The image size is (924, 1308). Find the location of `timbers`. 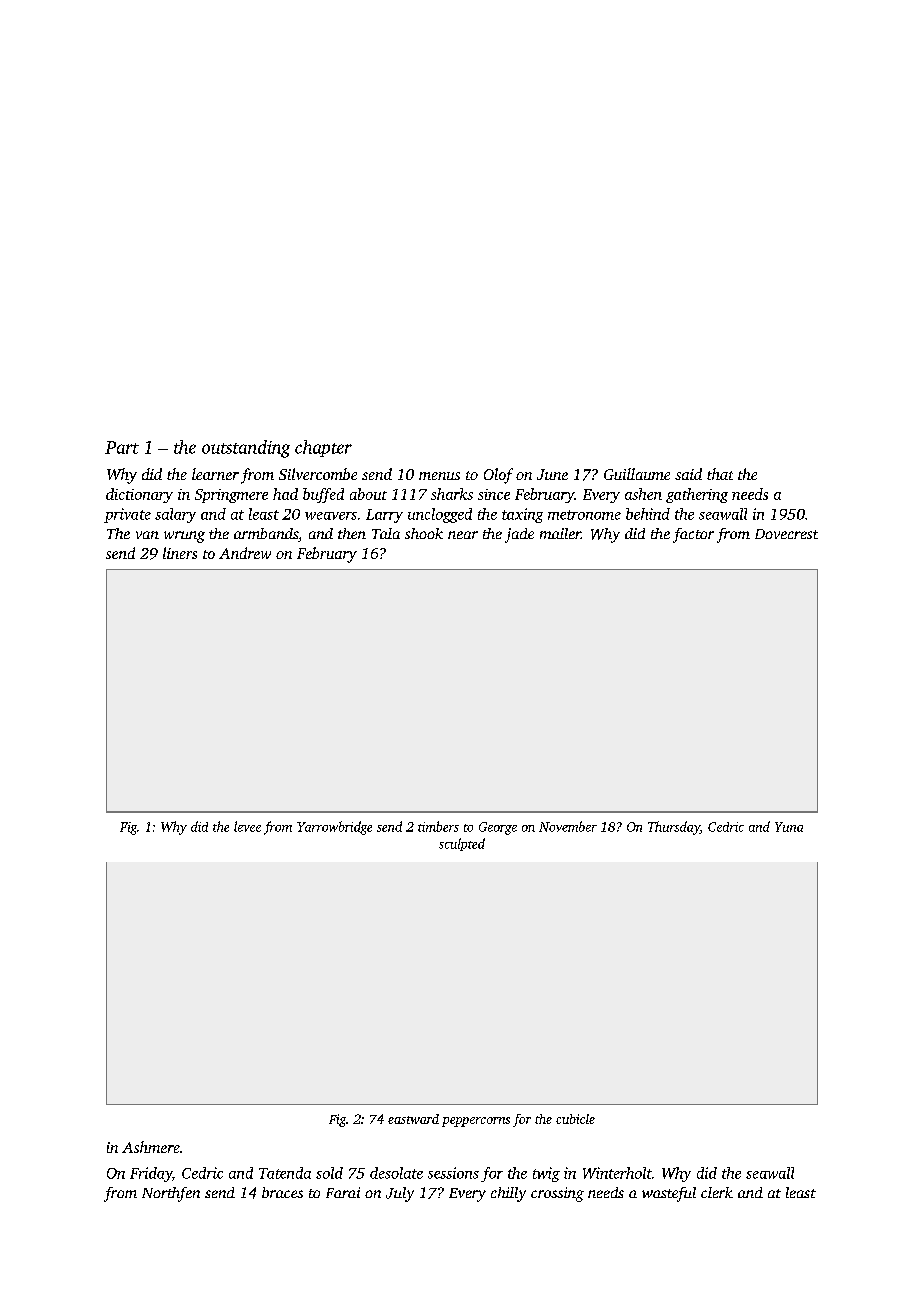

timbers is located at coordinates (438, 826).
